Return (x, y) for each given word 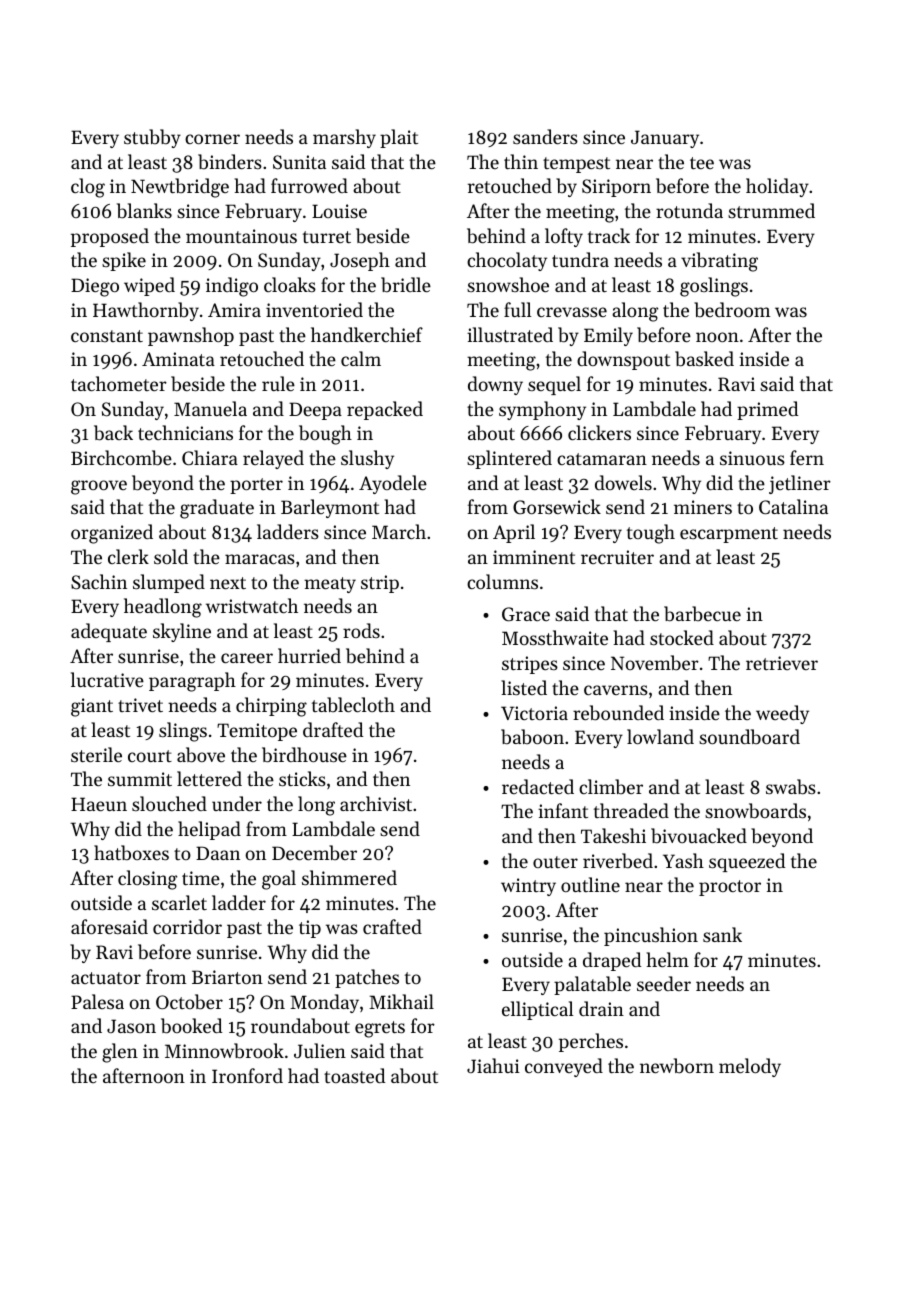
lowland (660, 736)
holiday (777, 187)
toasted (355, 1075)
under (237, 803)
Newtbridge (180, 188)
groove (99, 487)
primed (768, 410)
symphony (542, 410)
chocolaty (507, 261)
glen (120, 1053)
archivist (376, 803)
